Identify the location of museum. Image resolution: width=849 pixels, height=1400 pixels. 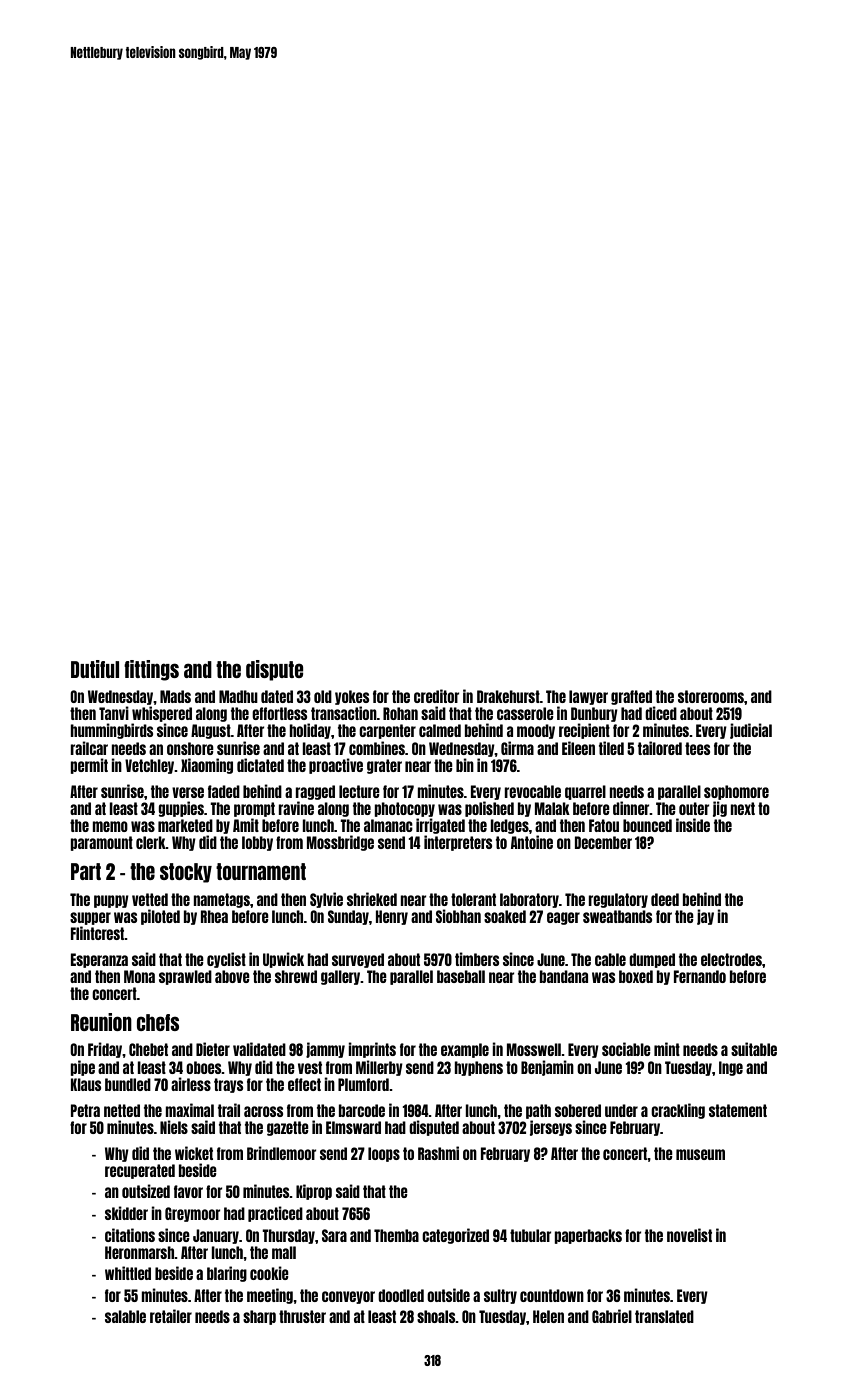
(700, 1154).
